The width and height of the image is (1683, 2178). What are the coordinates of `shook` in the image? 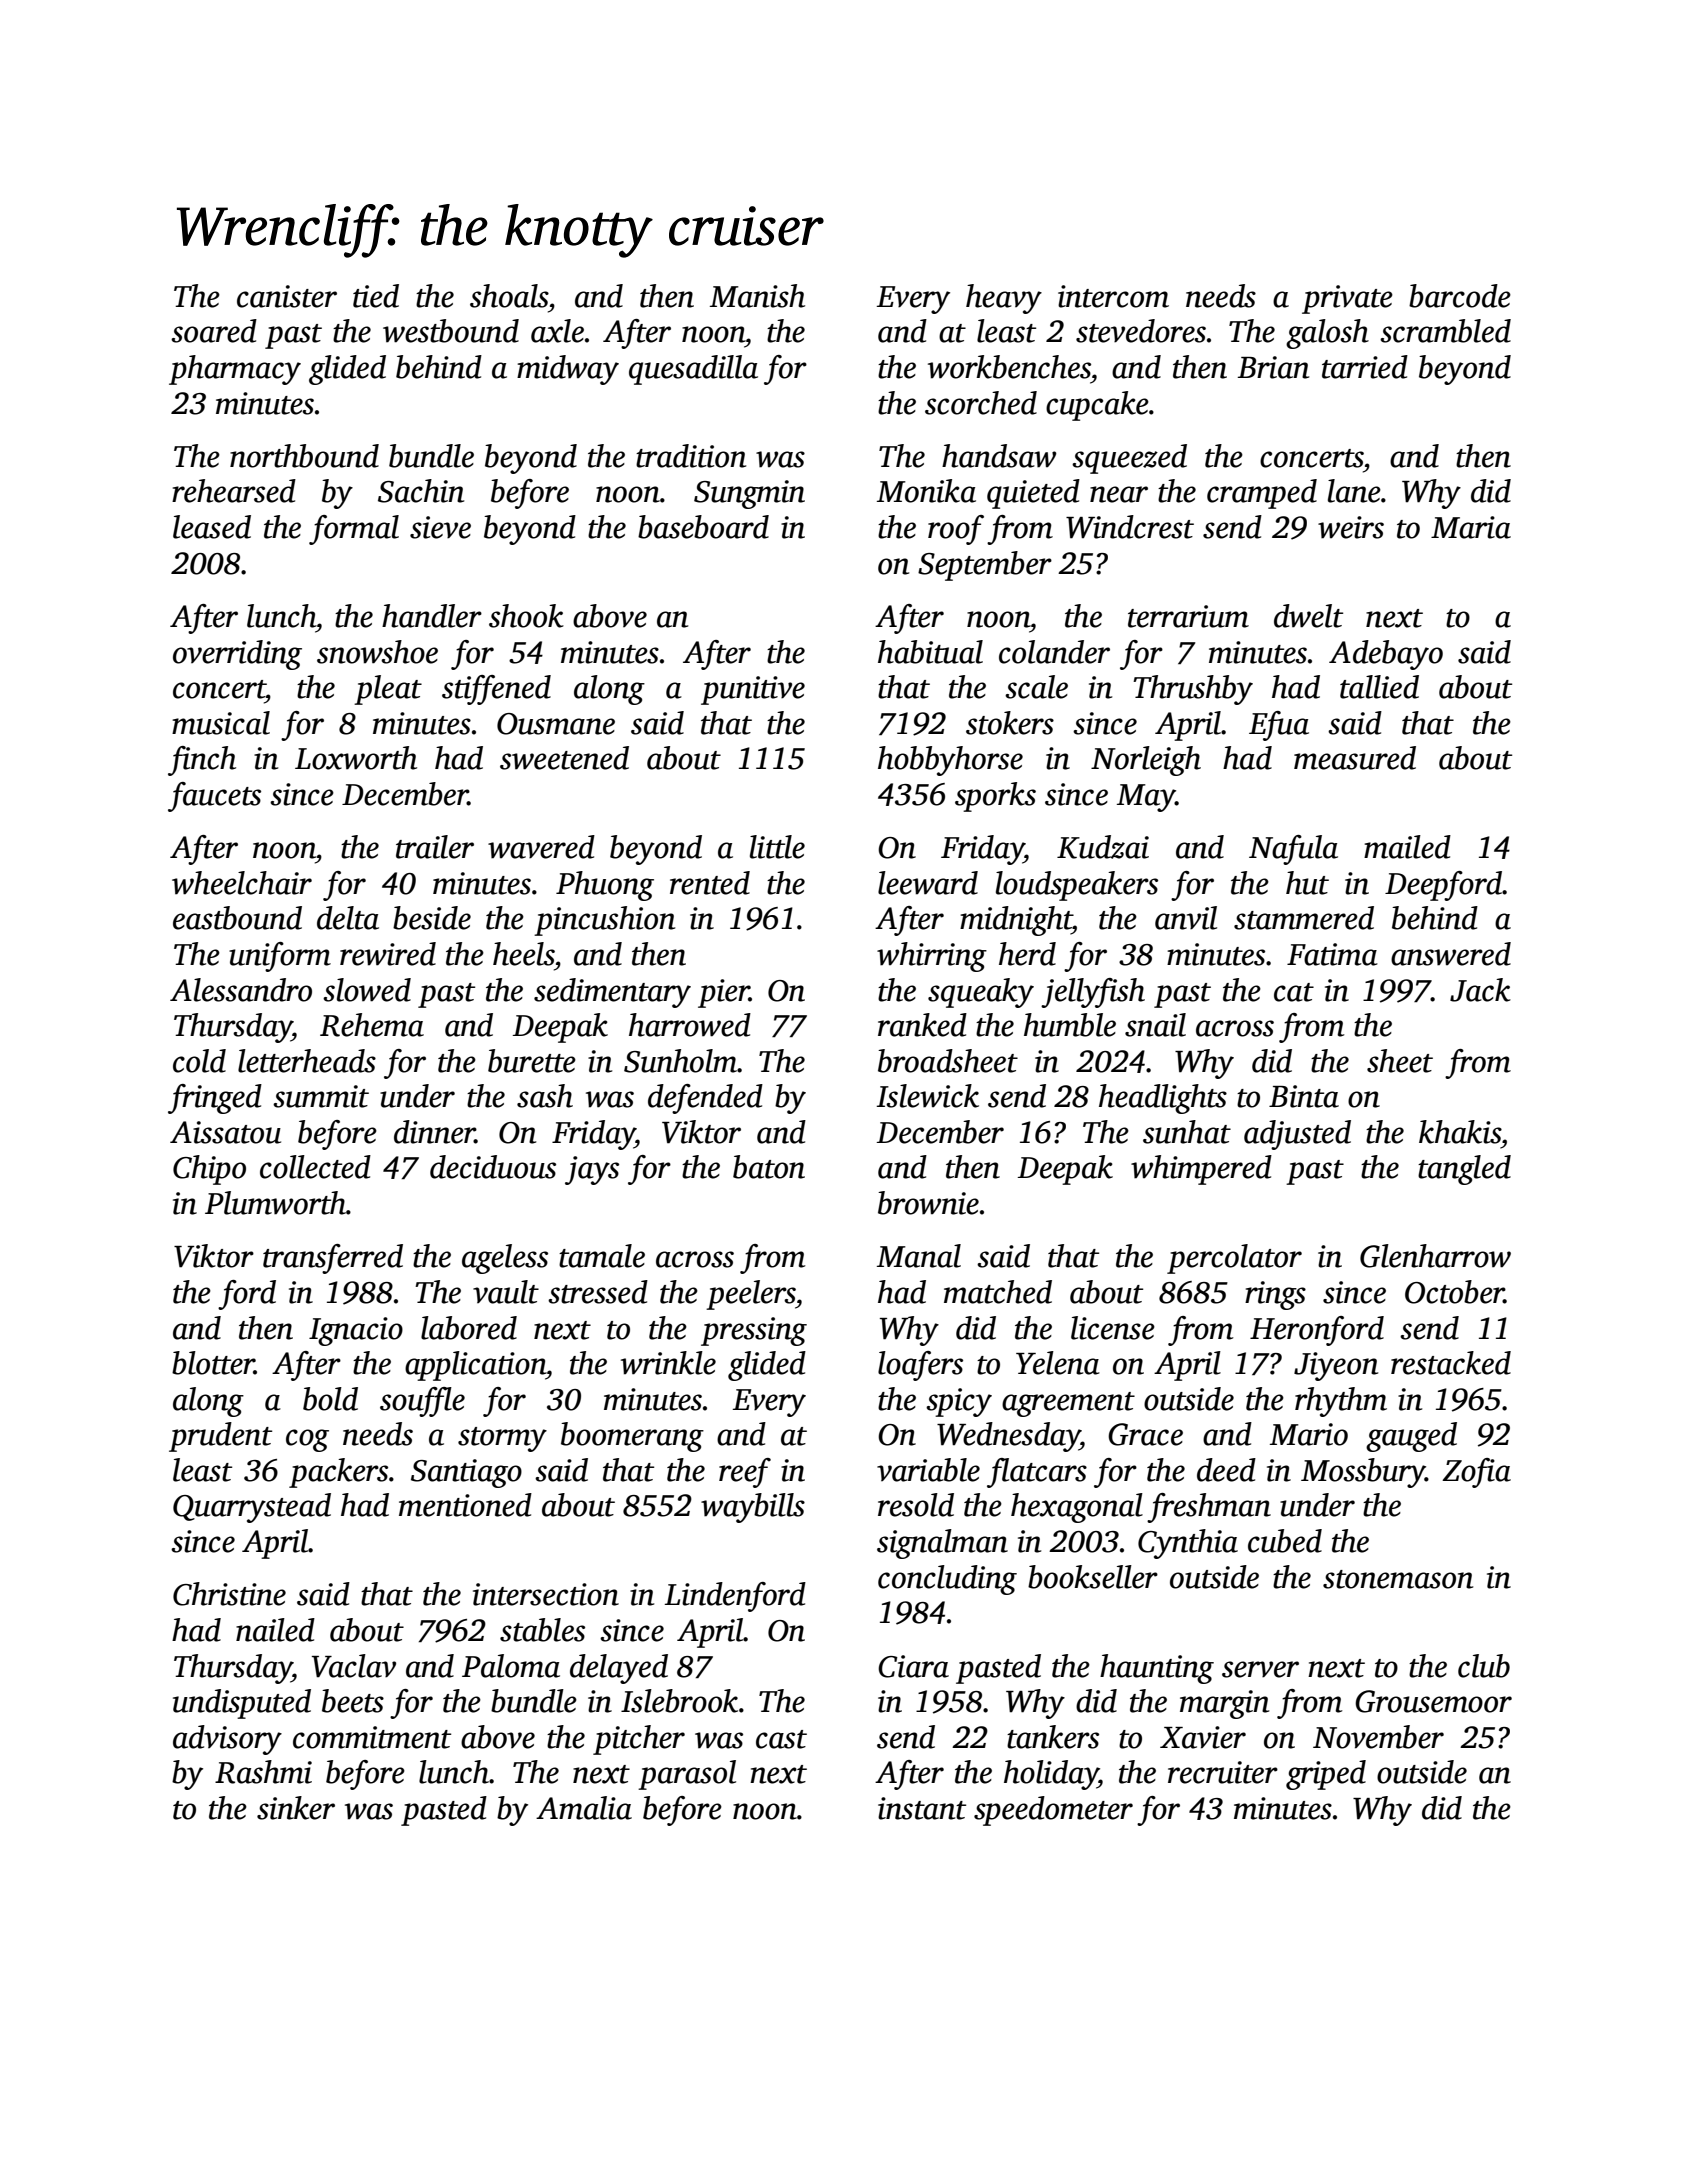 It's located at (526, 616).
